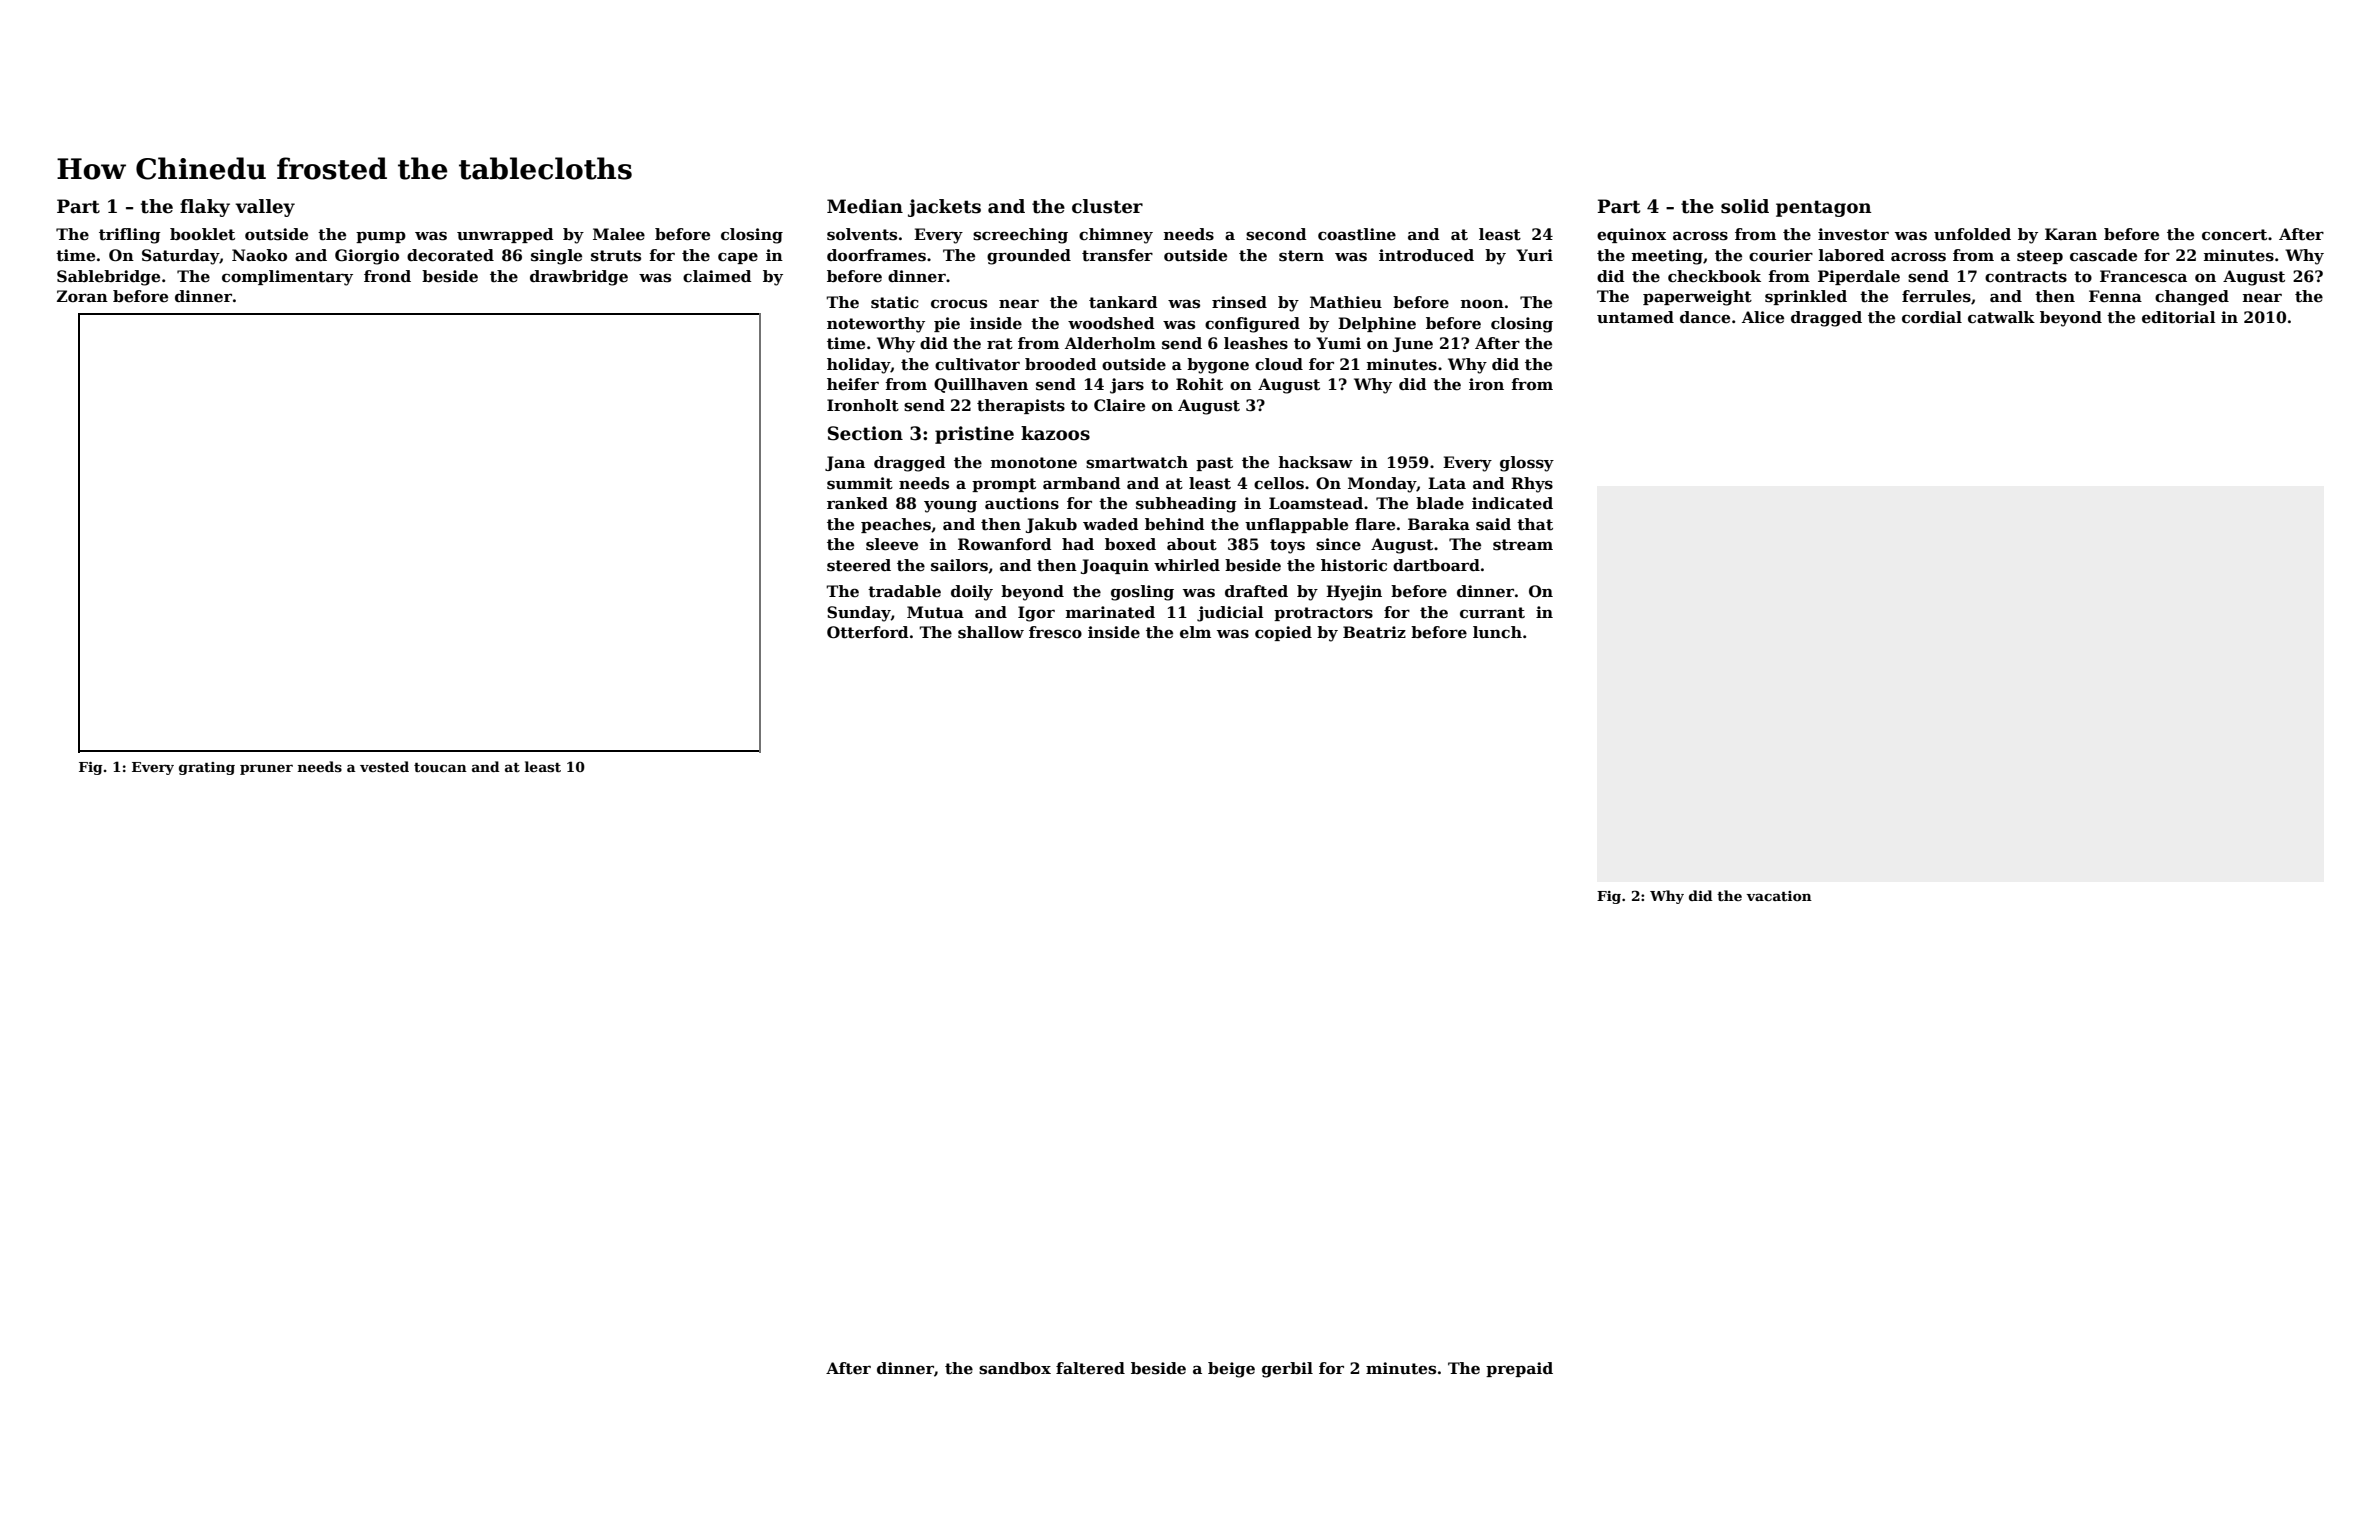  I want to click on Piperdale, so click(1859, 277).
